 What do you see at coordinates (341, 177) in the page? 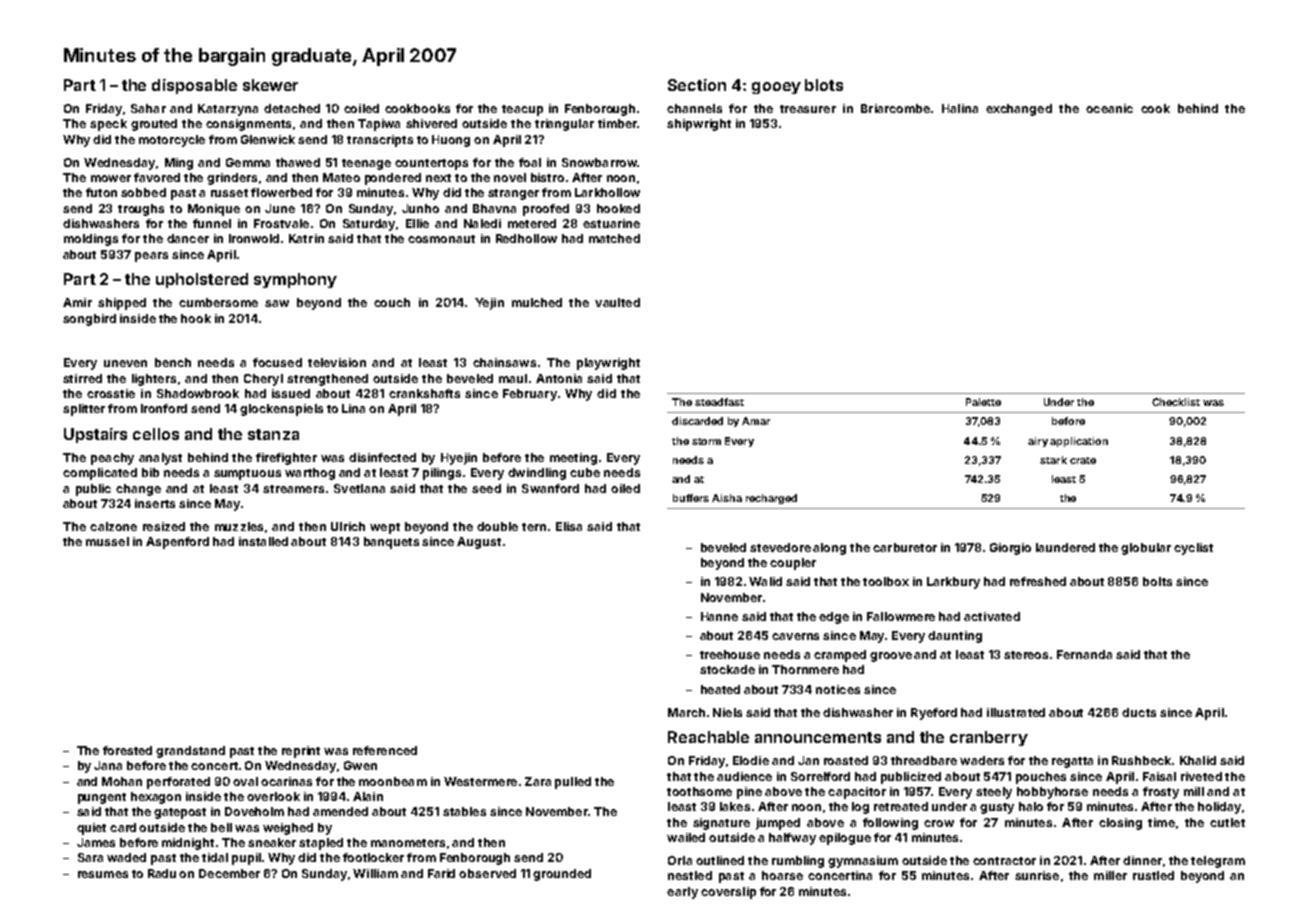
I see `Mateo` at bounding box center [341, 177].
